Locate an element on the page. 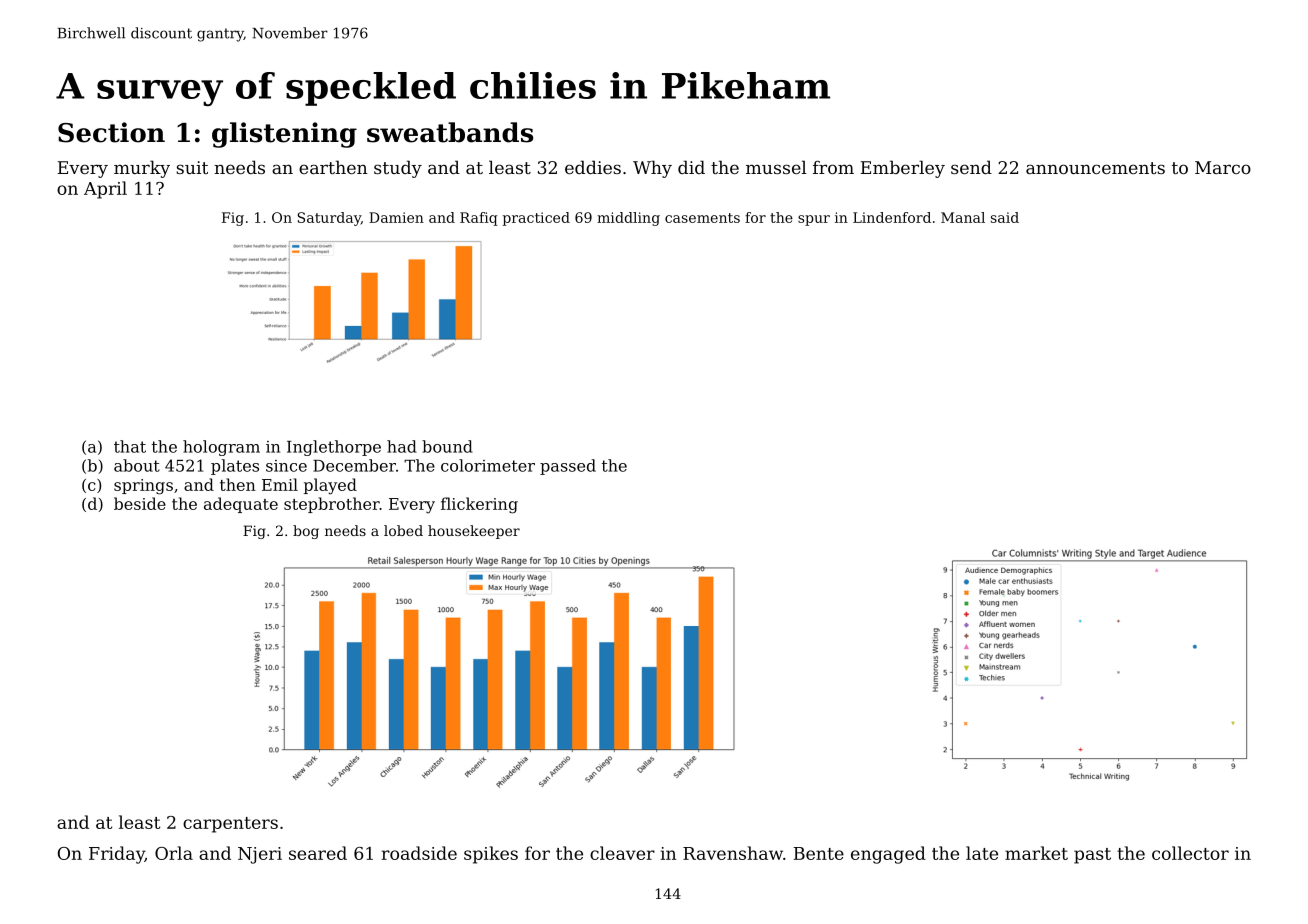 Image resolution: width=1308 pixels, height=924 pixels. Section is located at coordinates (111, 132).
